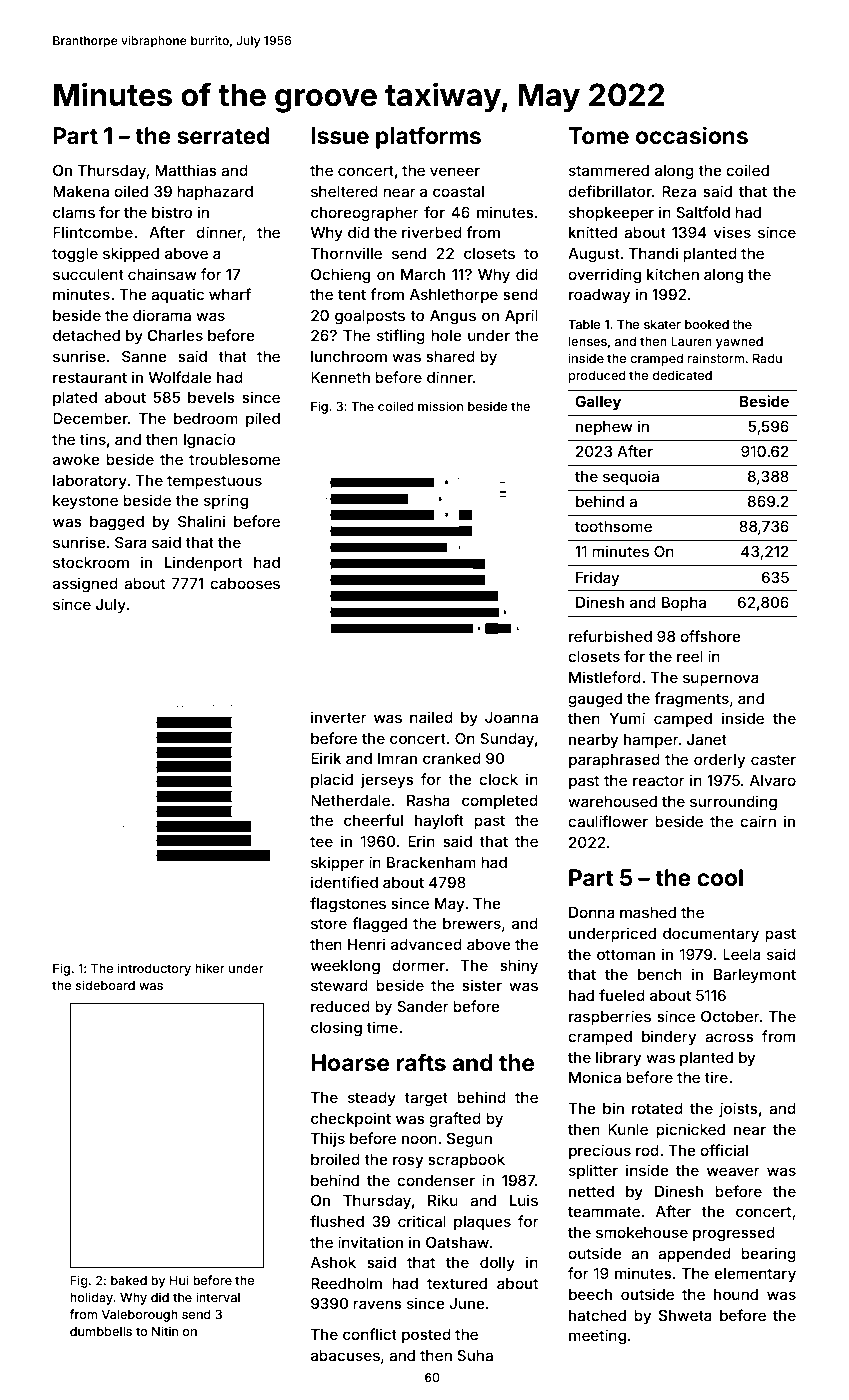 The width and height of the image is (849, 1400). I want to click on posted, so click(426, 1336).
